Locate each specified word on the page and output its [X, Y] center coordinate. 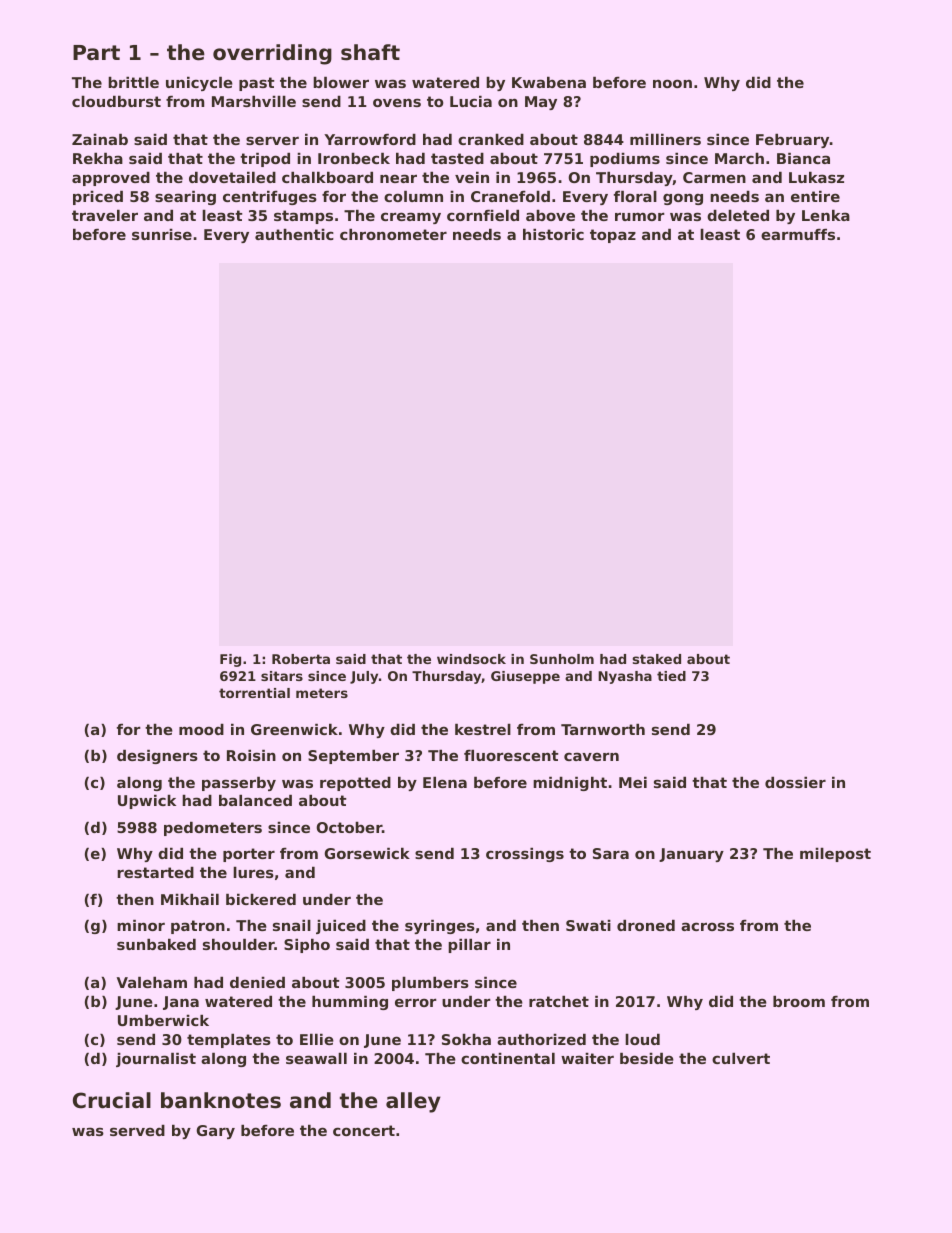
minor [141, 925]
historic [553, 234]
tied [671, 676]
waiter [587, 1058]
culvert [741, 1058]
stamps [303, 217]
